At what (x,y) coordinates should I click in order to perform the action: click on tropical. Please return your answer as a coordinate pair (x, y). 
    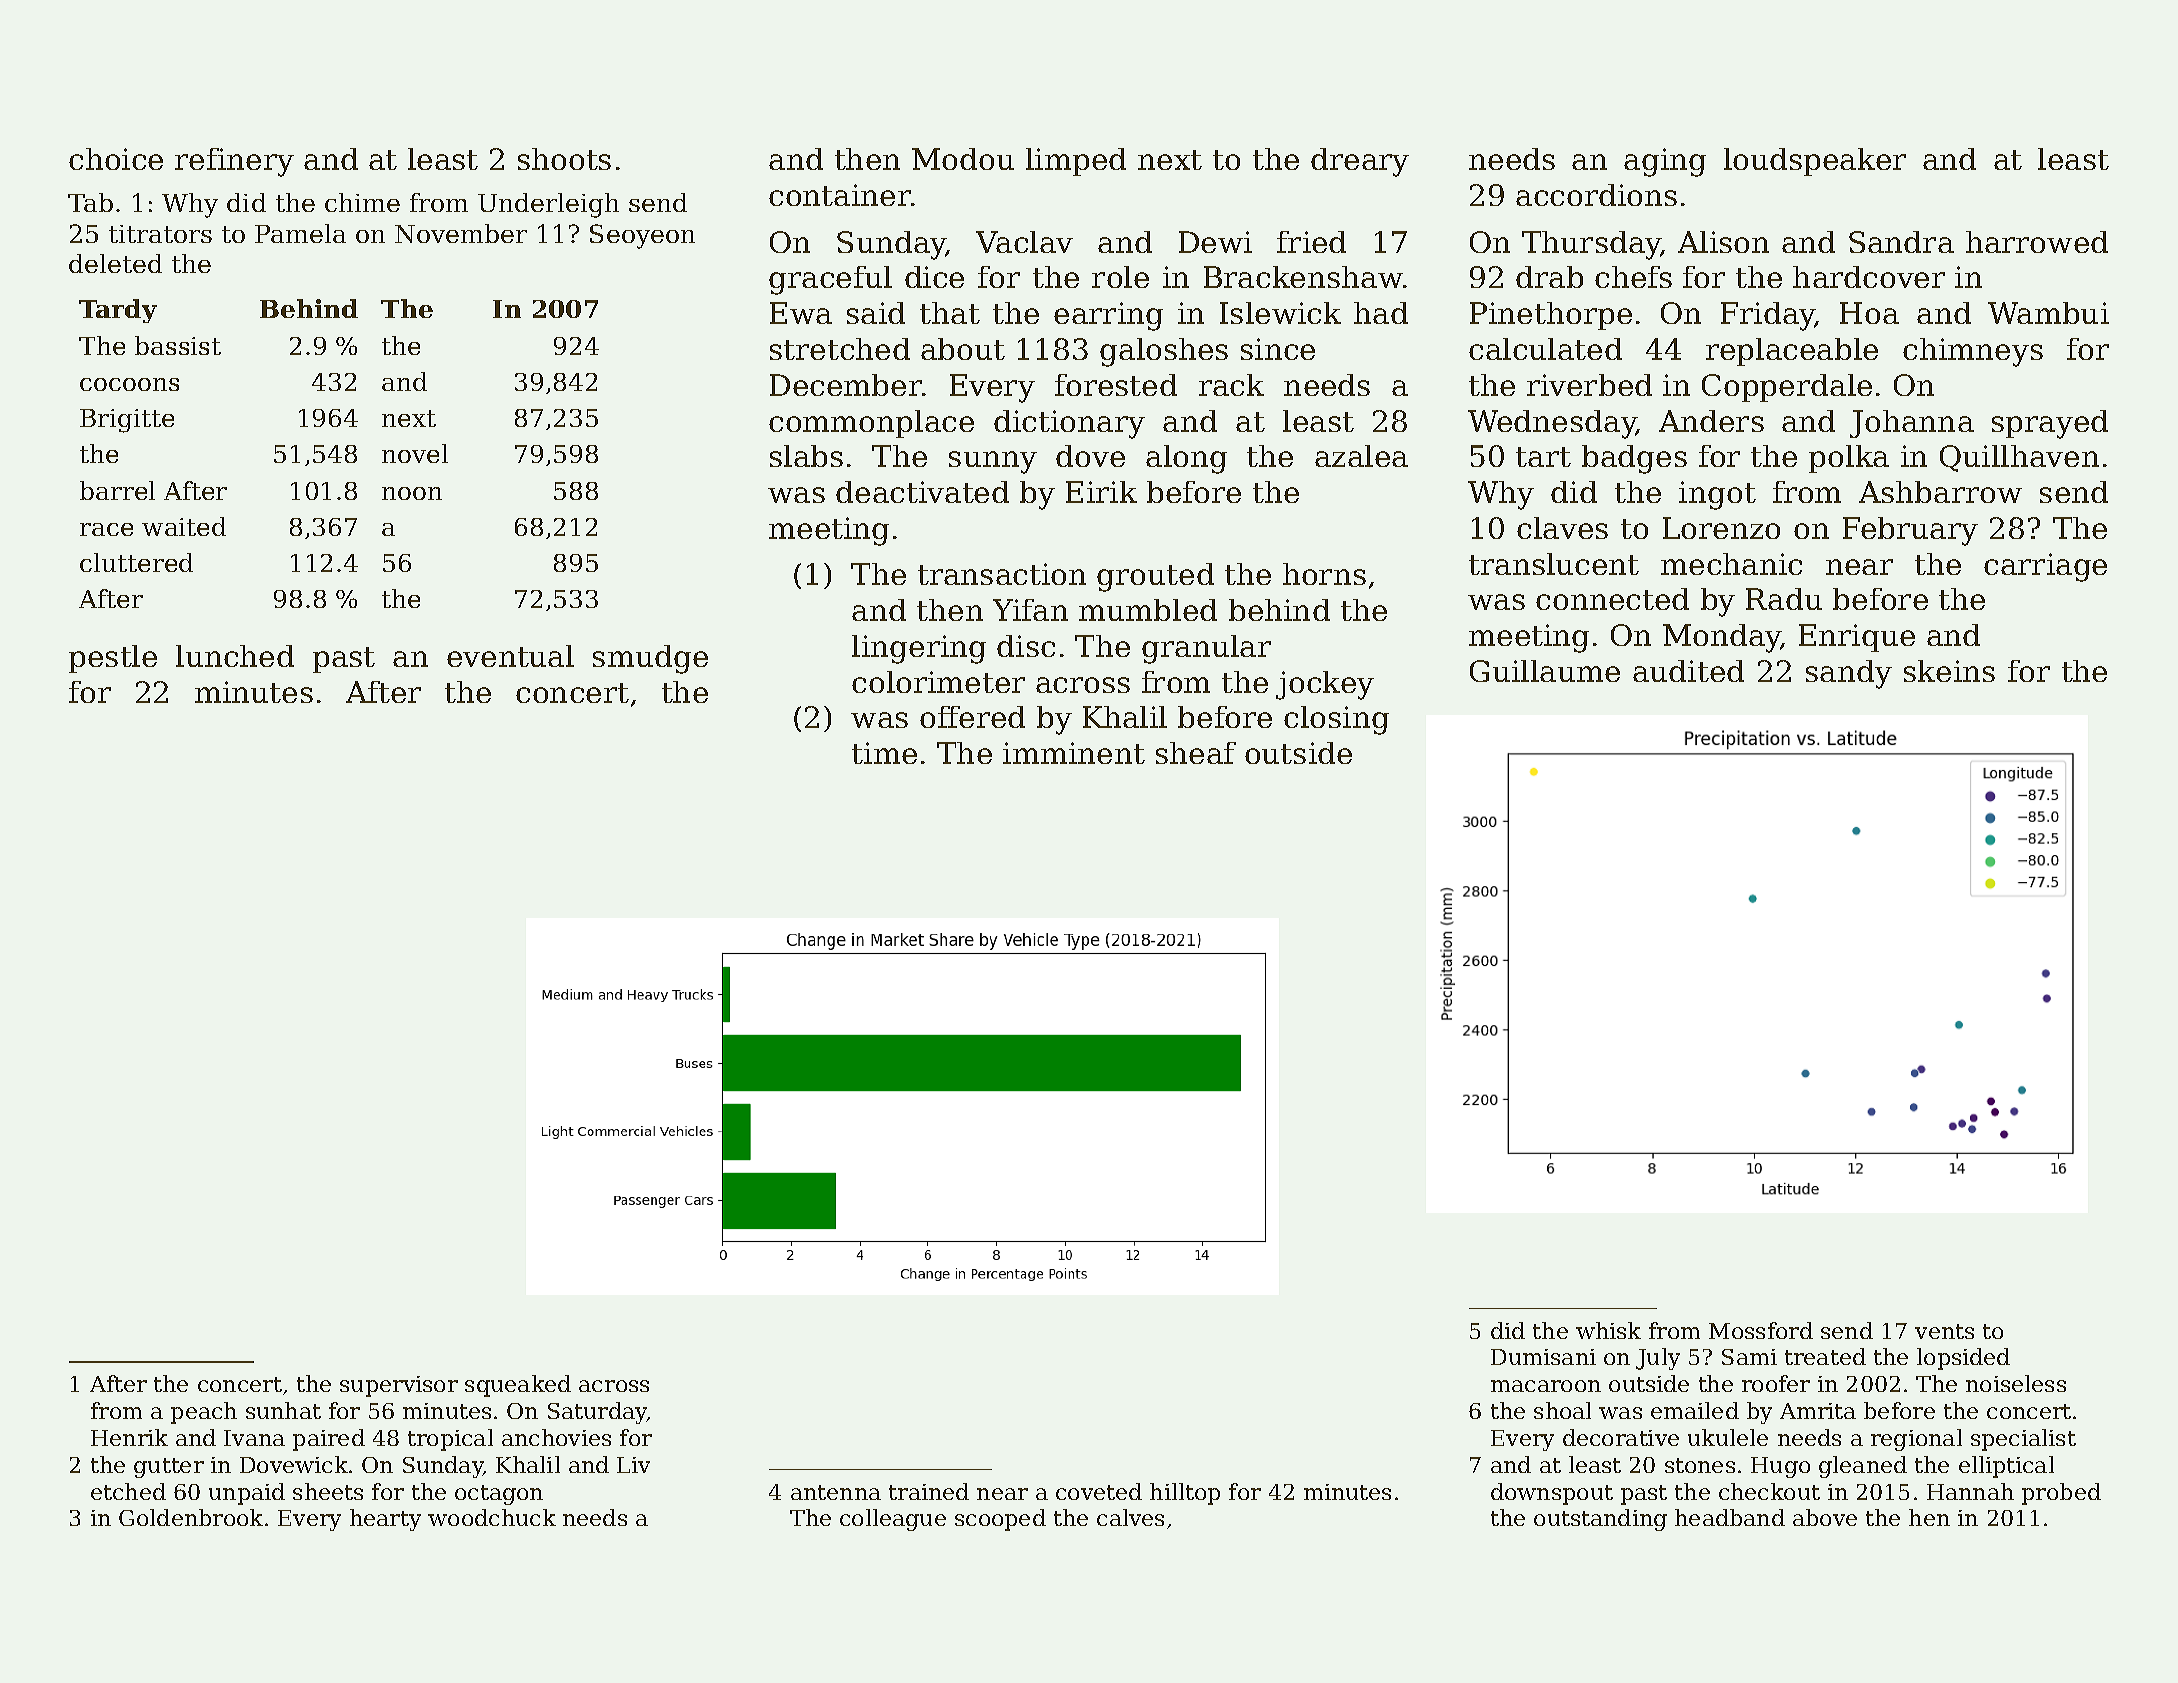
    Looking at the image, I should click on (450, 1440).
